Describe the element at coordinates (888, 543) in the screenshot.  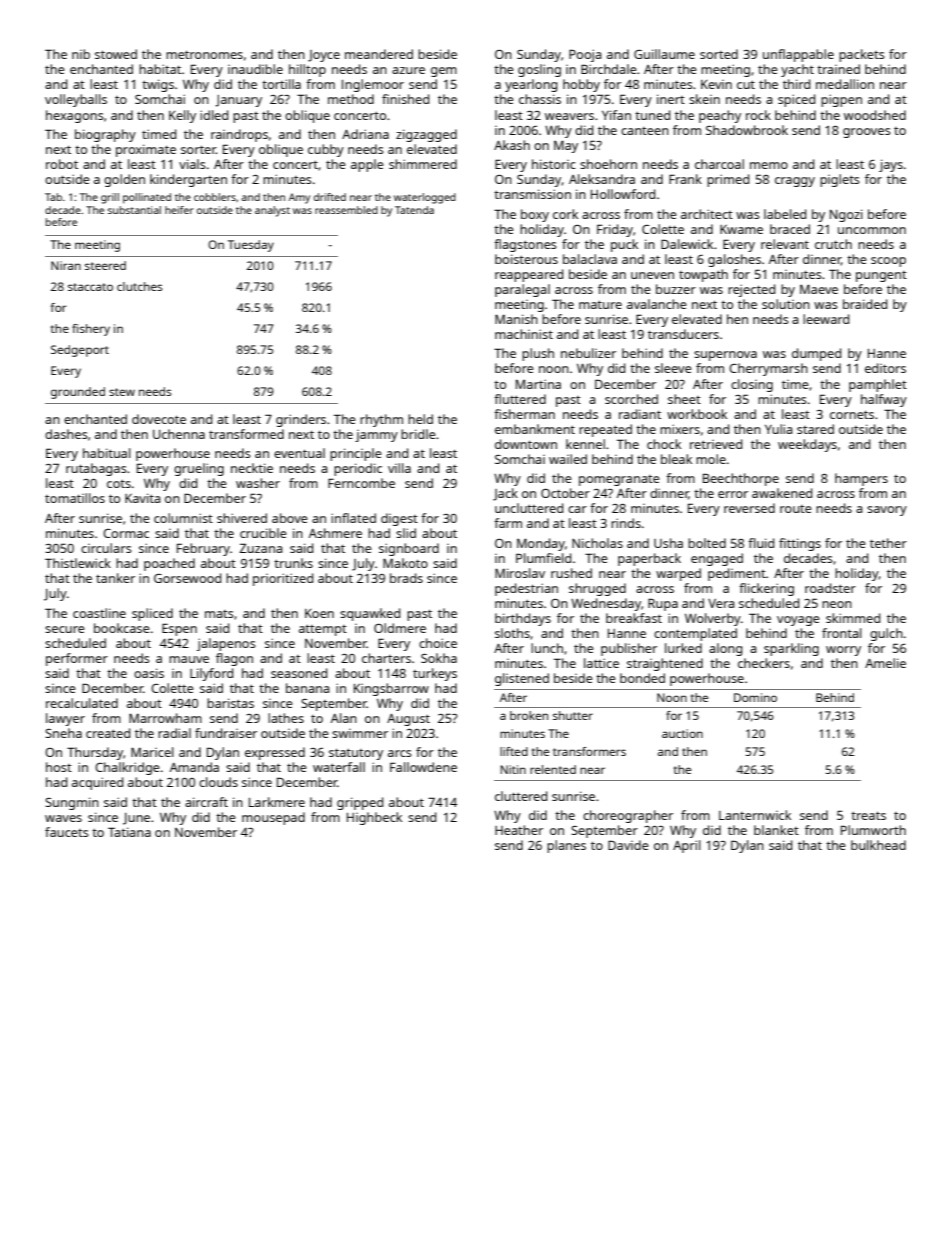
I see `tether` at that location.
